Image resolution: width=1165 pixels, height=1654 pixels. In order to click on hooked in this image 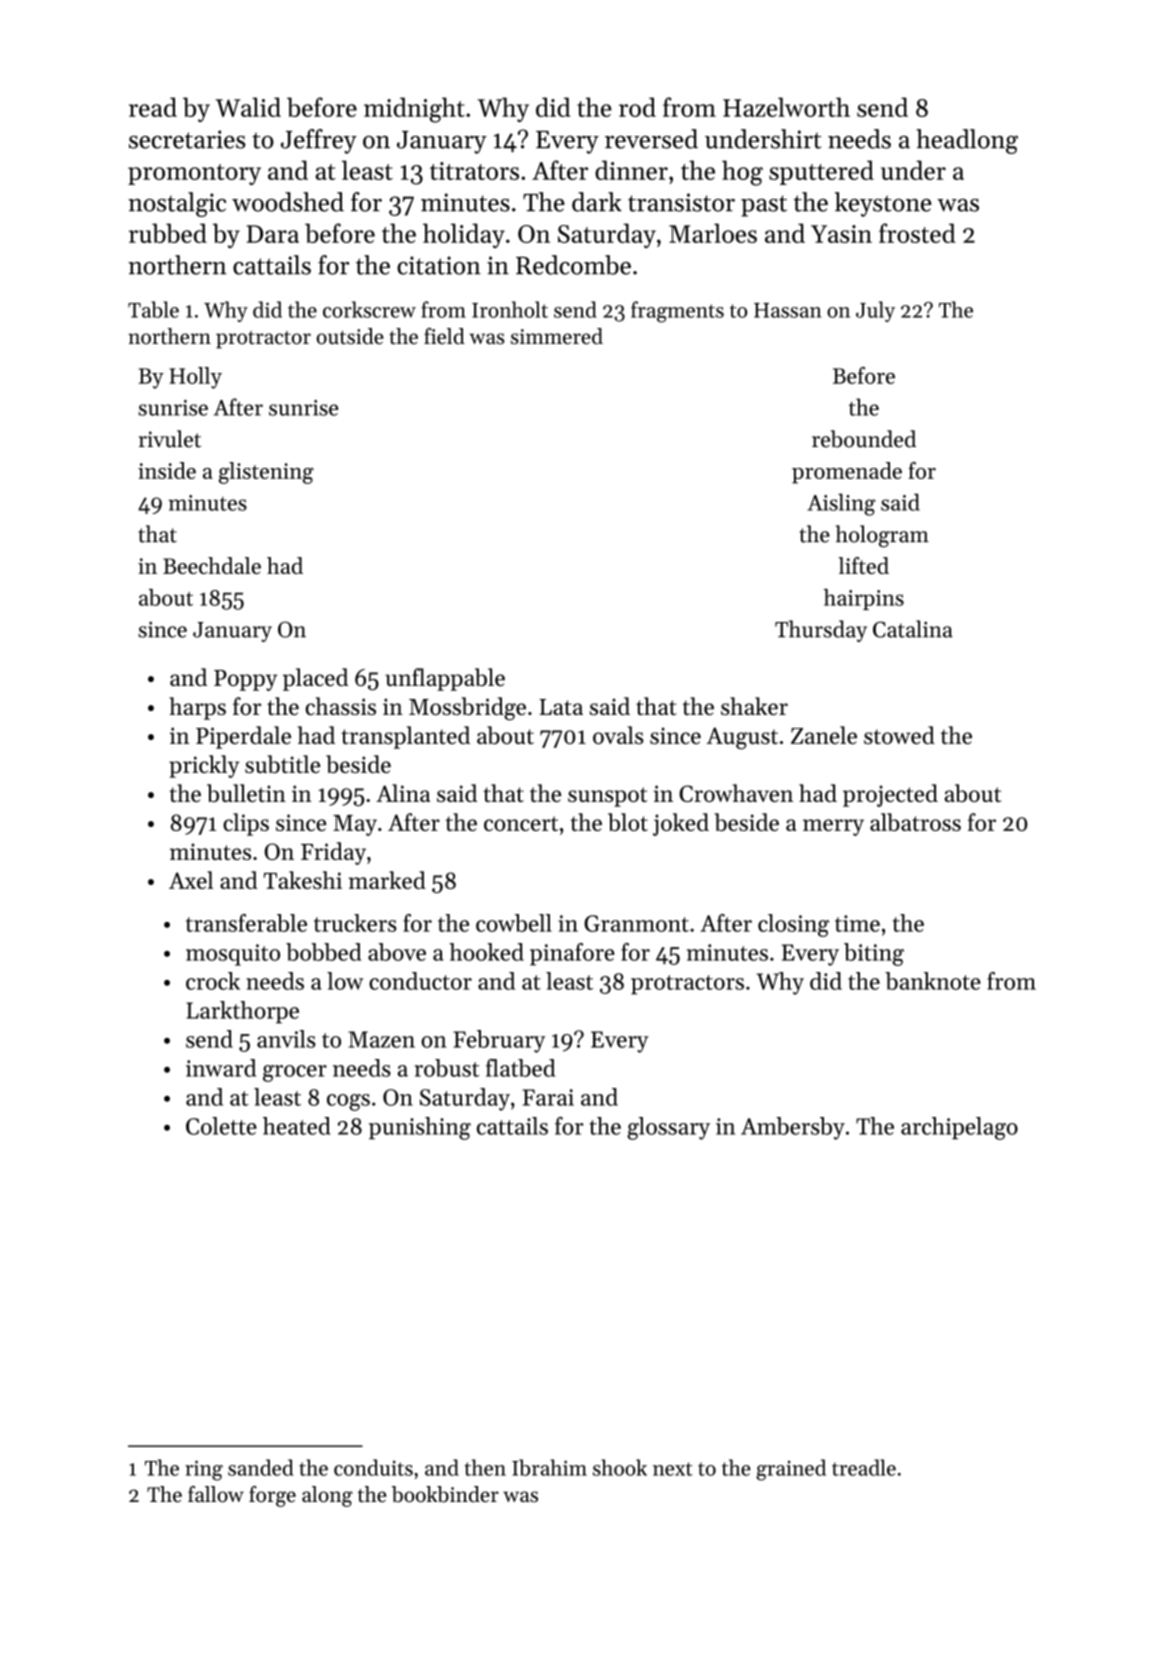, I will do `click(486, 952)`.
